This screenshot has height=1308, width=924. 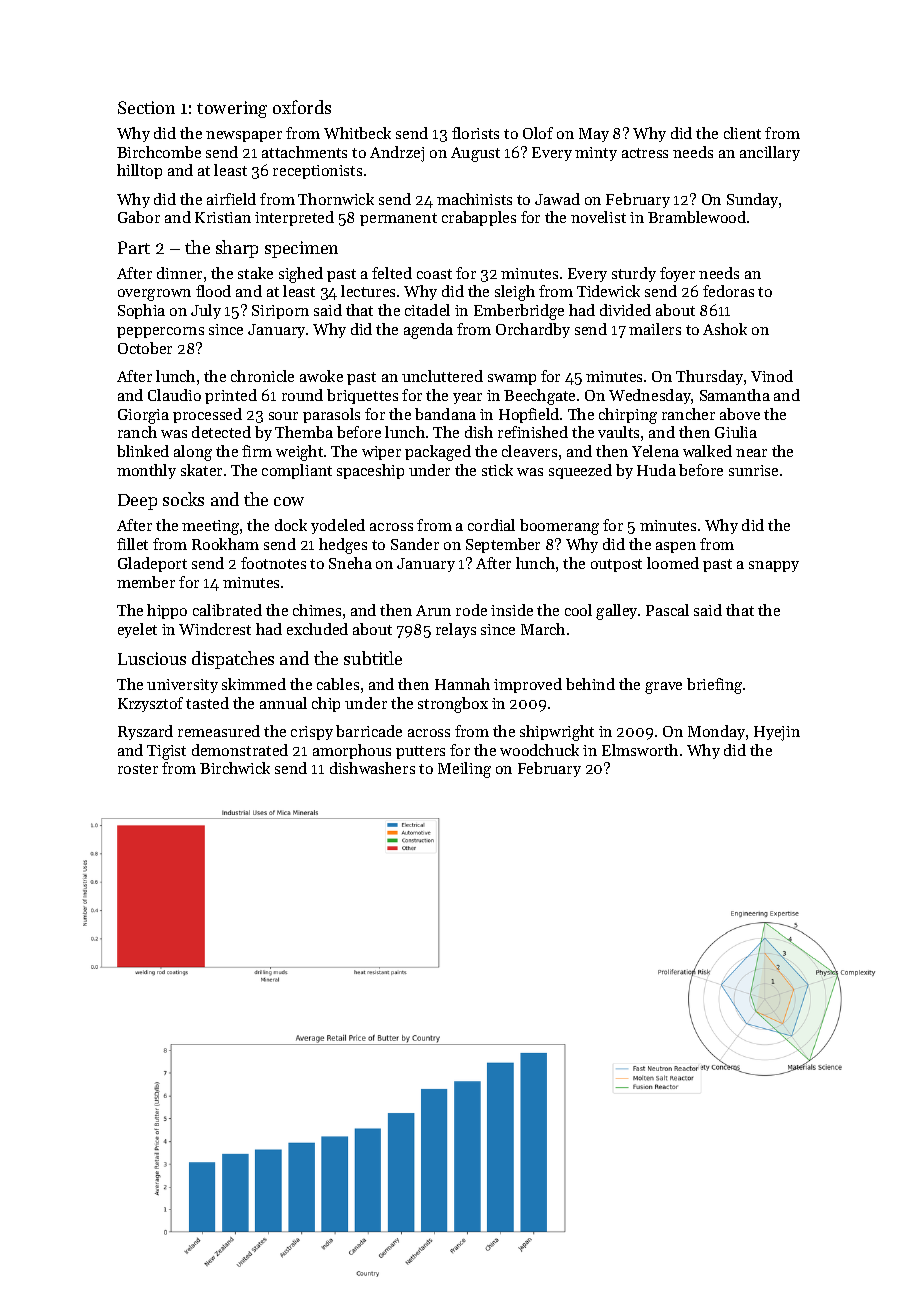 I want to click on oxfords, so click(x=302, y=107).
